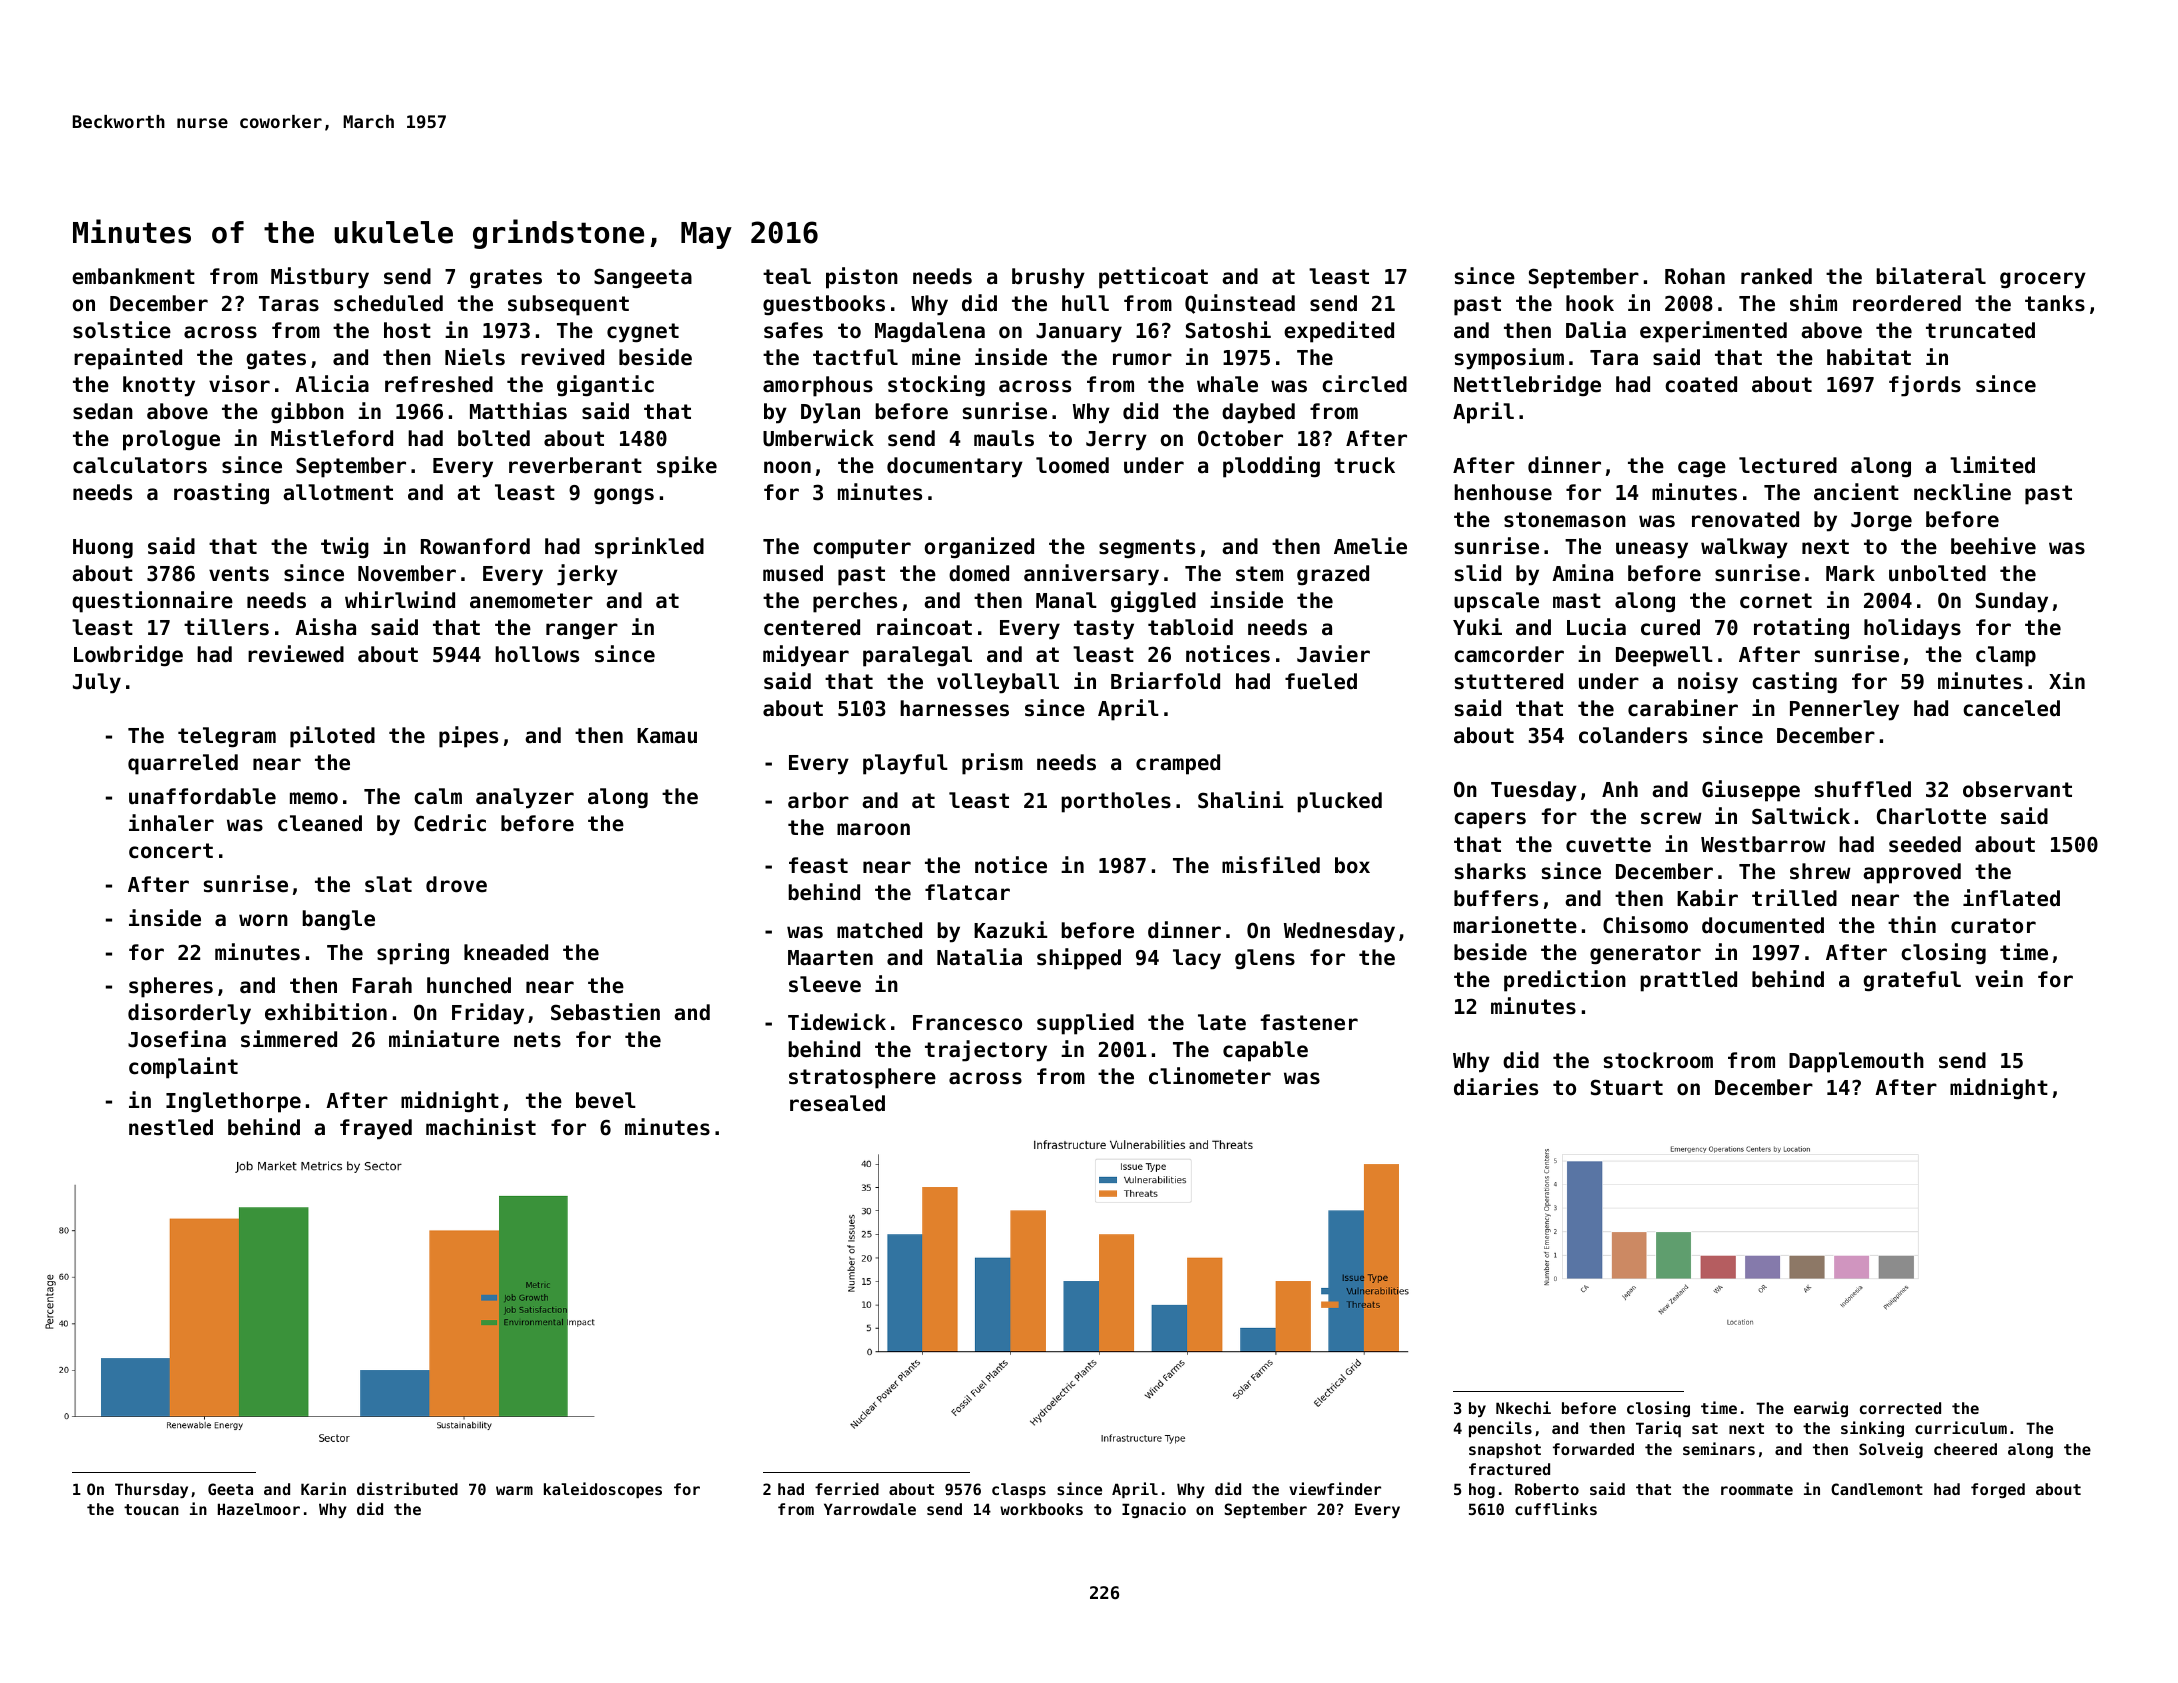 This image has width=2178, height=1683. What do you see at coordinates (1856, 1062) in the image?
I see `Dapplemouth` at bounding box center [1856, 1062].
